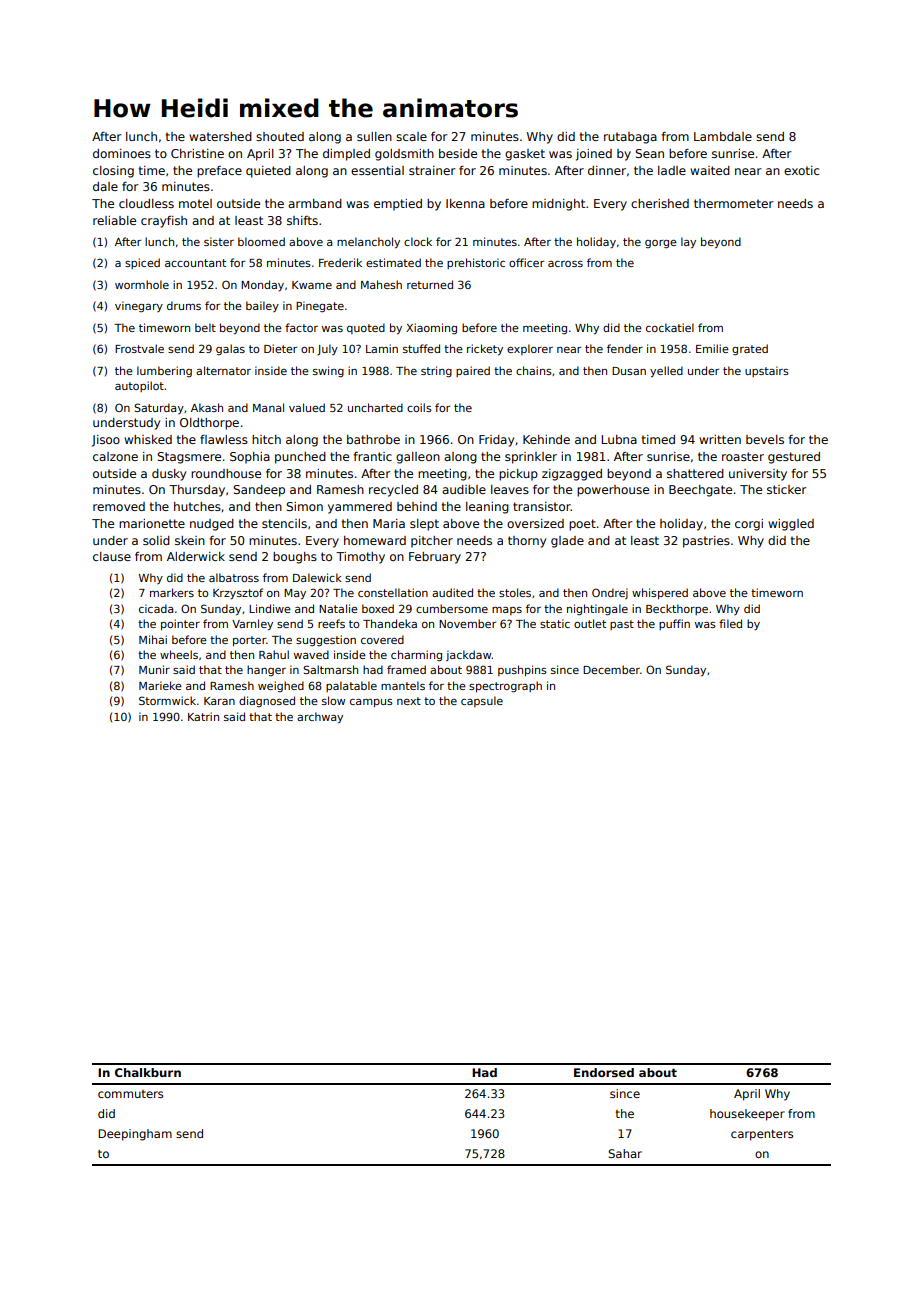 The image size is (924, 1308). What do you see at coordinates (219, 701) in the screenshot?
I see `Karan` at bounding box center [219, 701].
